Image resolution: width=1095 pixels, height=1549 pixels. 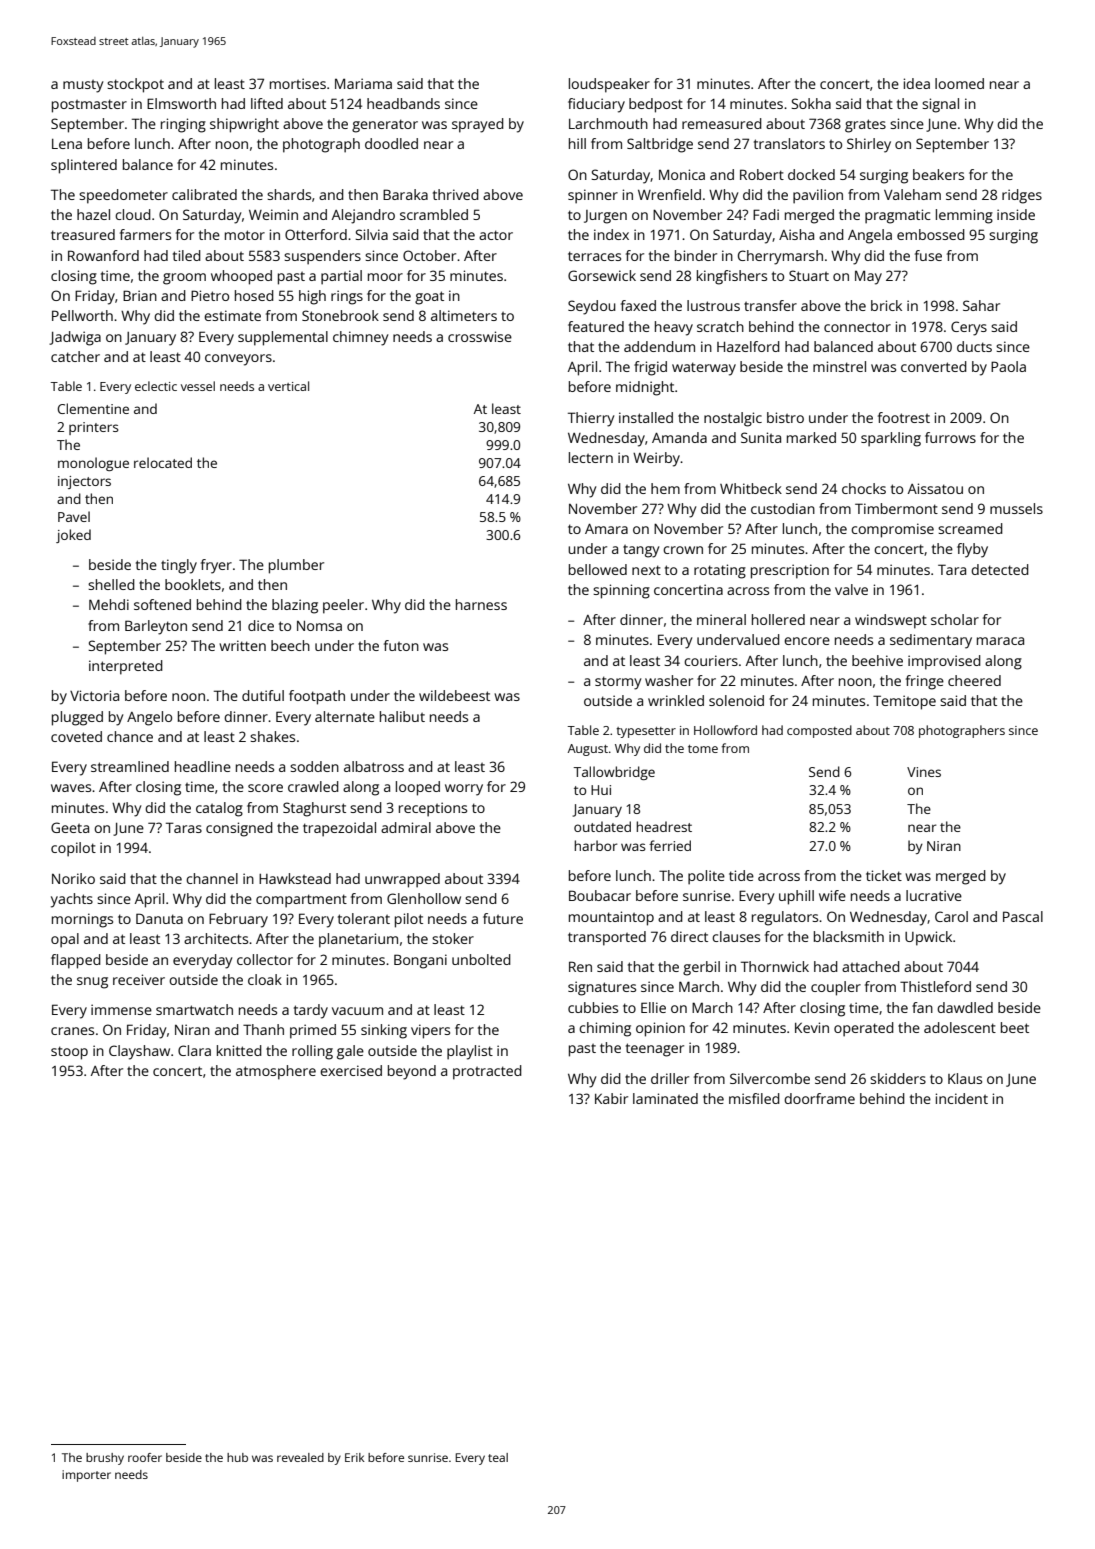 I want to click on bedpost, so click(x=656, y=105).
